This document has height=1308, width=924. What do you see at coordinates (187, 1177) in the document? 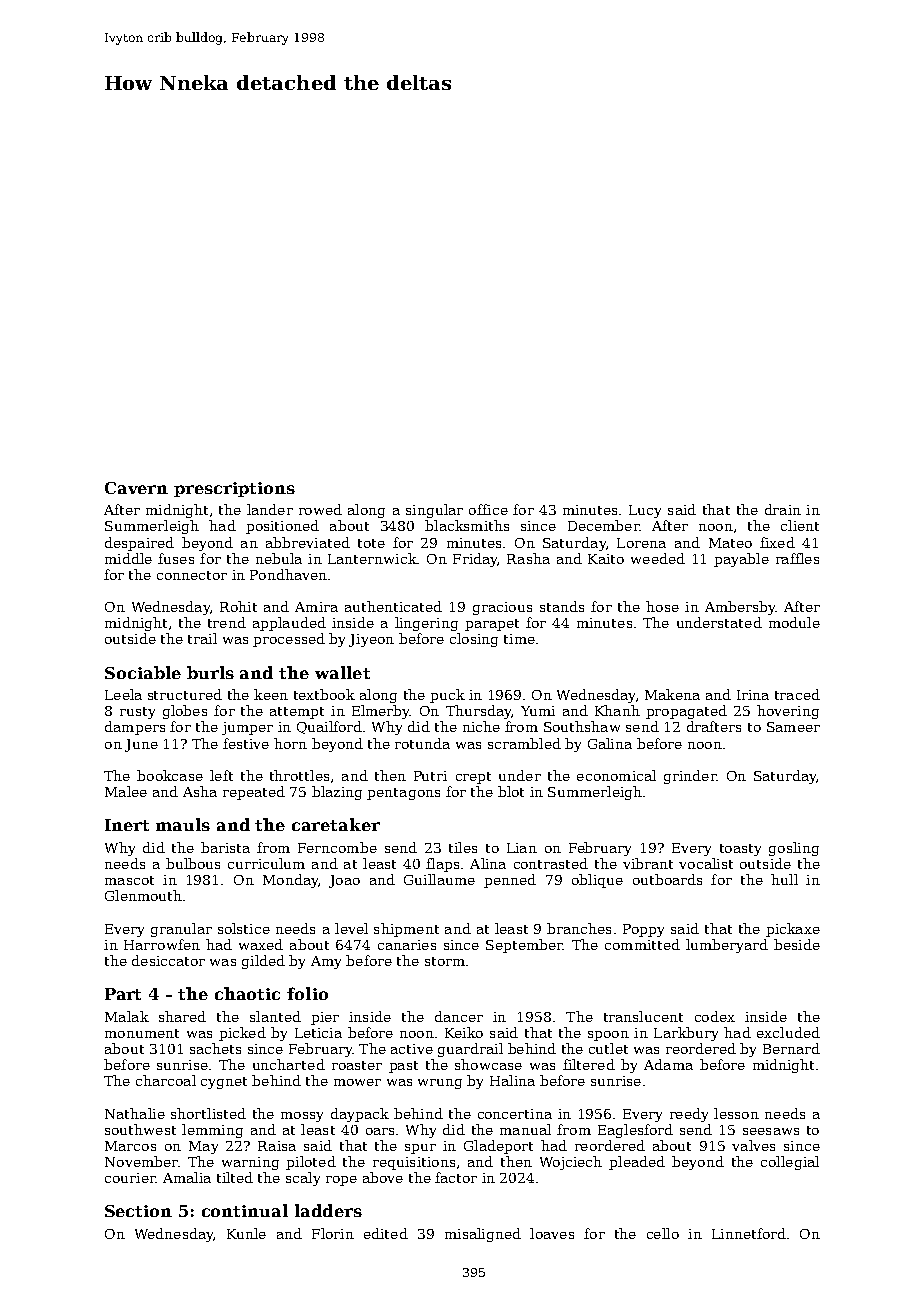
I see `Amalia` at bounding box center [187, 1177].
